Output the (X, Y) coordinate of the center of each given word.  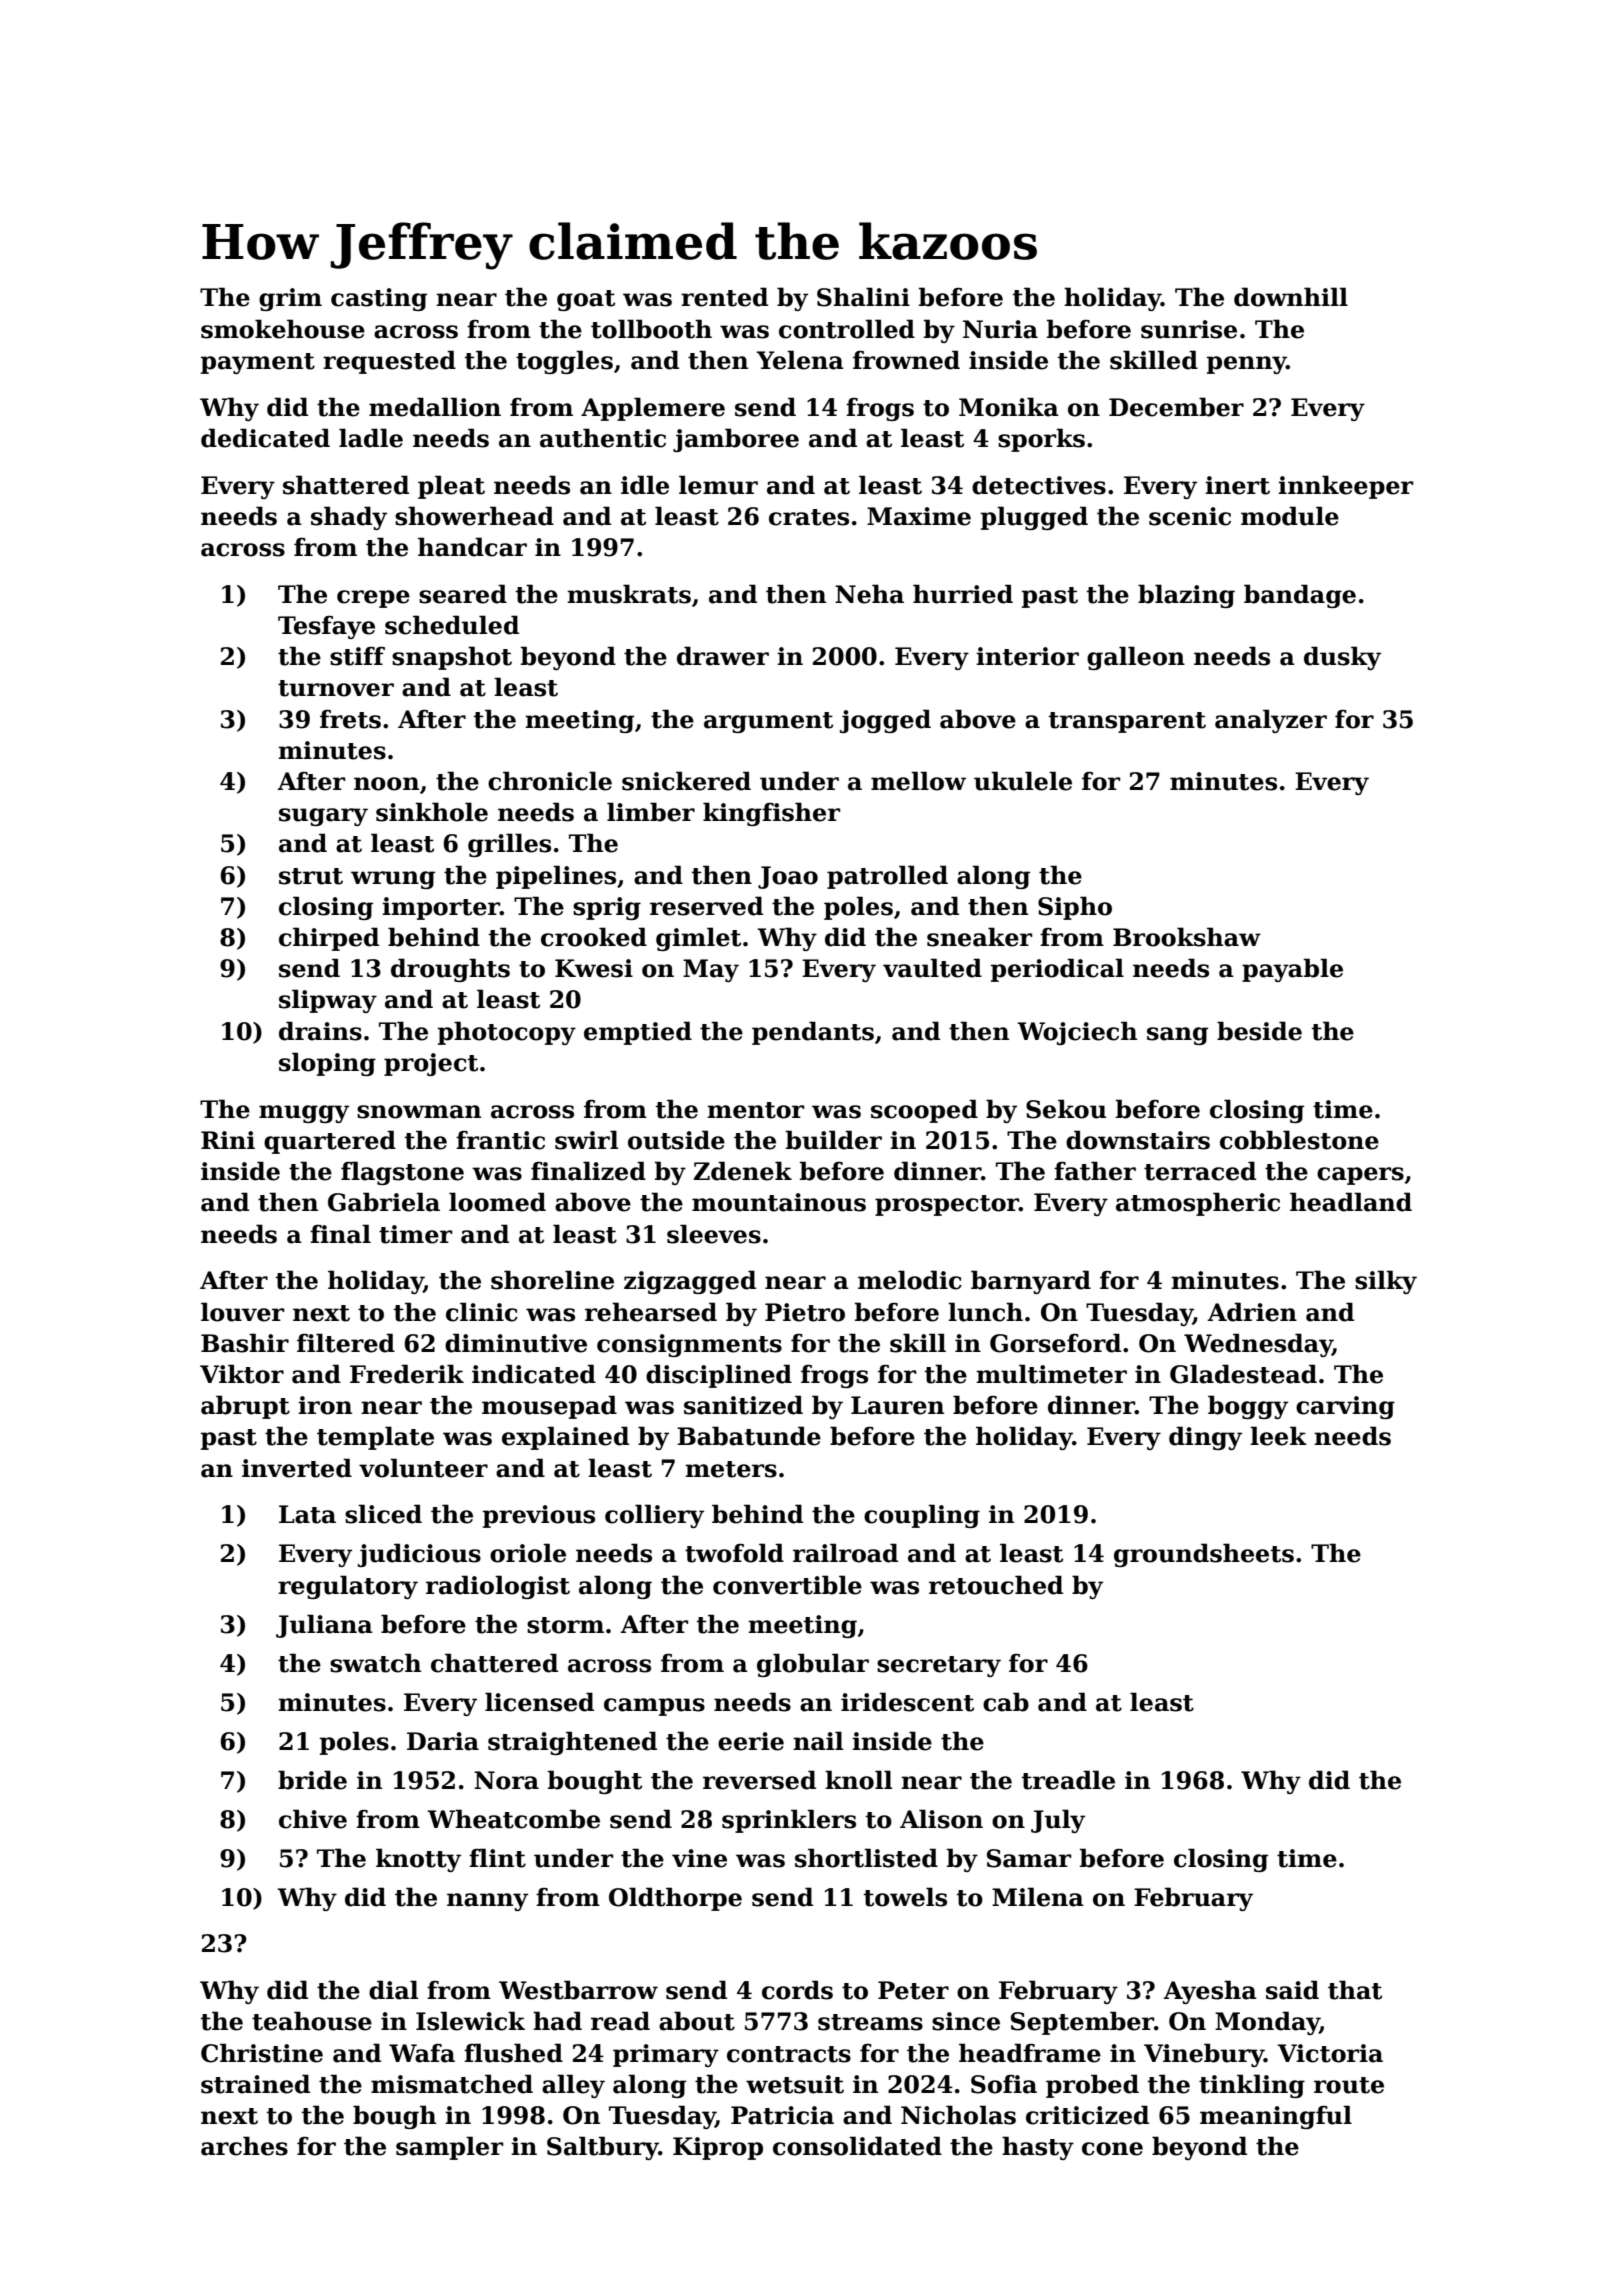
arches (244, 2146)
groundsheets (1204, 1555)
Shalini (863, 297)
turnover (336, 688)
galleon (1136, 658)
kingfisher (771, 814)
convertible (787, 1585)
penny (1247, 365)
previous (539, 1516)
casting (379, 299)
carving (1345, 1407)
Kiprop (718, 2148)
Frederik (407, 1374)
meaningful (1276, 2117)
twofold (734, 1553)
